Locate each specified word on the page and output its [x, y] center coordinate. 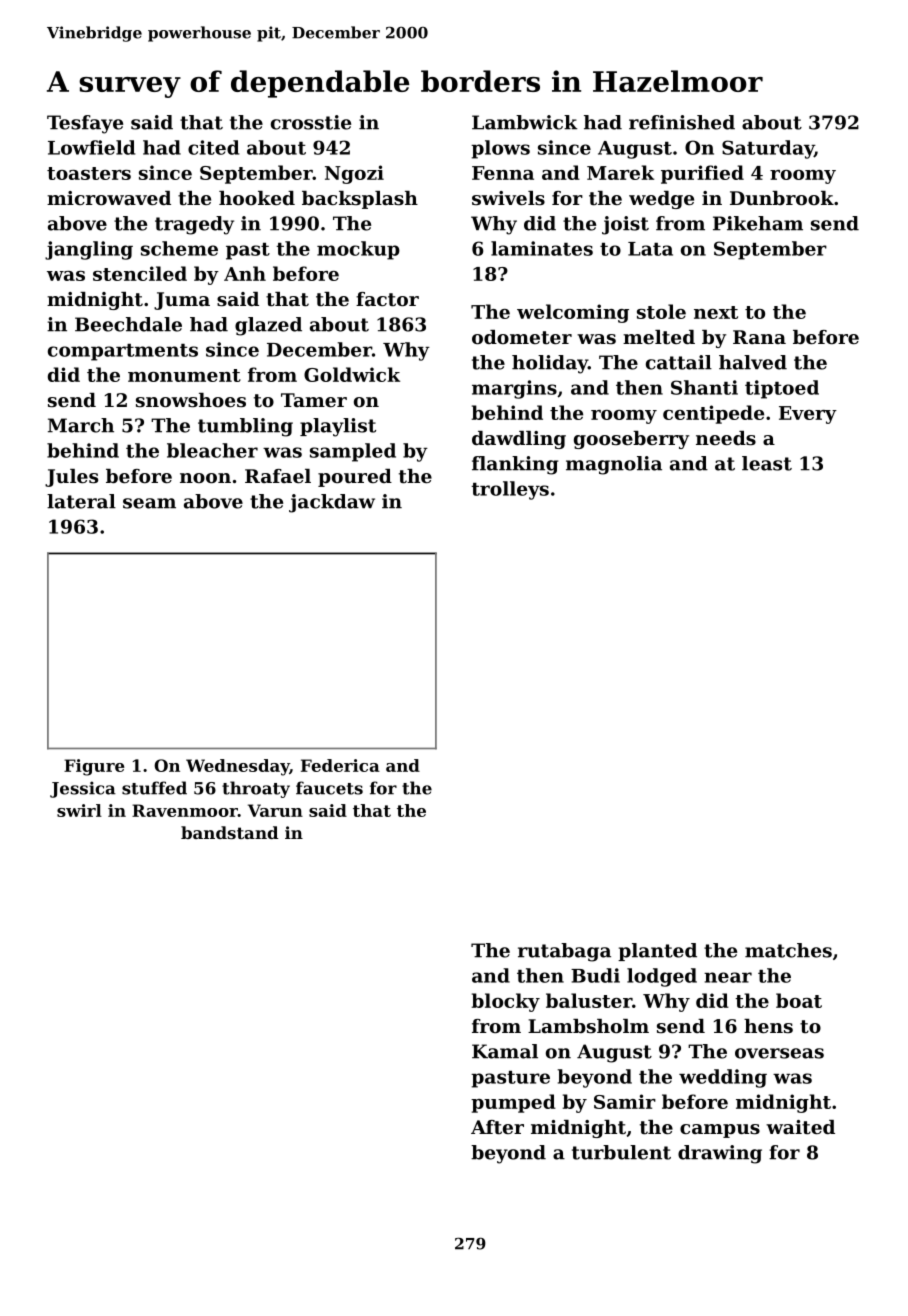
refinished [682, 122]
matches [788, 950]
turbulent [621, 1152]
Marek [620, 172]
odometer [522, 337]
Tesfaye [85, 124]
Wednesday [238, 767]
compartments [123, 352]
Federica [340, 765]
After [497, 1127]
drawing [720, 1154]
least [767, 463]
